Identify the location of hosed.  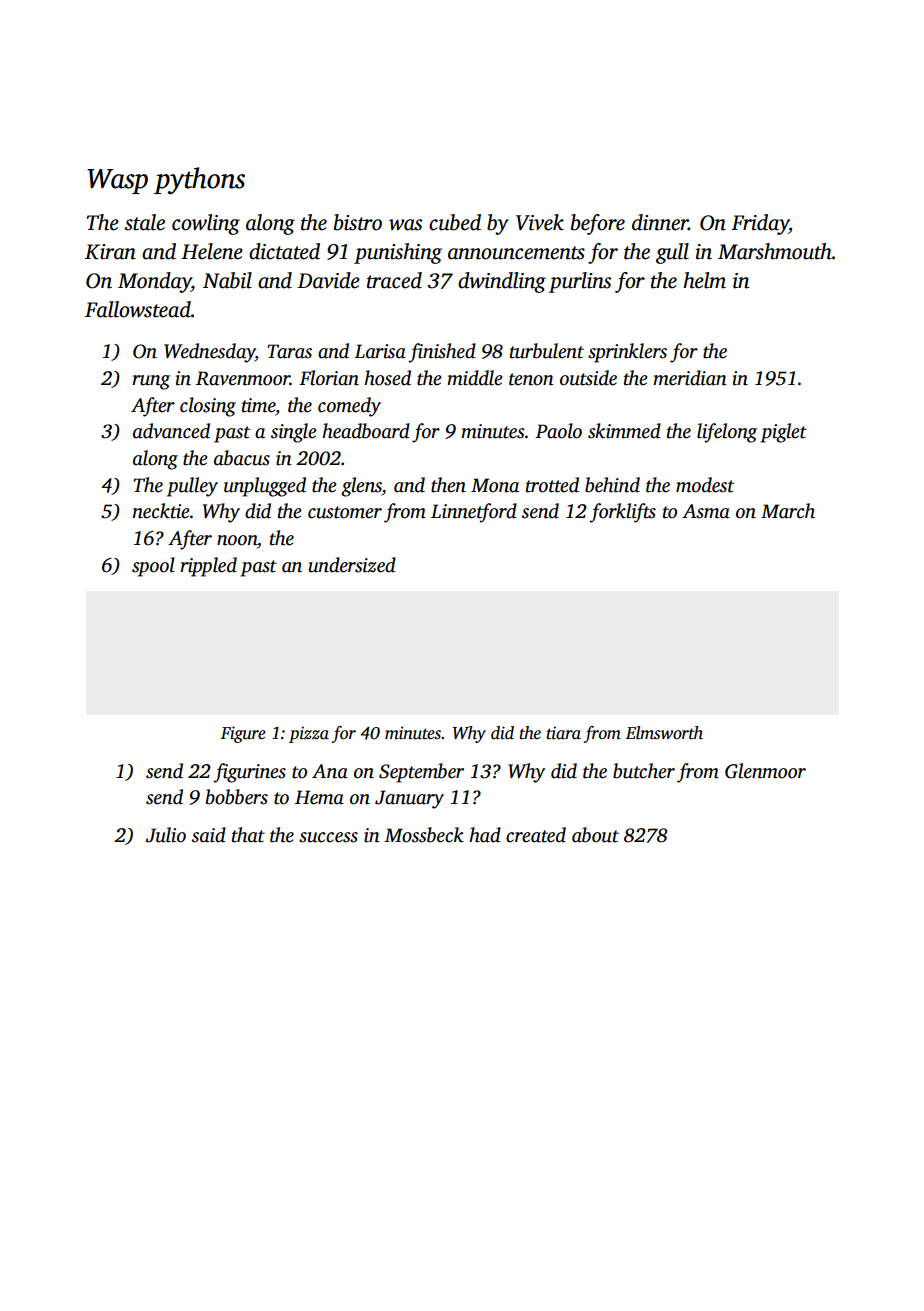
(387, 378).
